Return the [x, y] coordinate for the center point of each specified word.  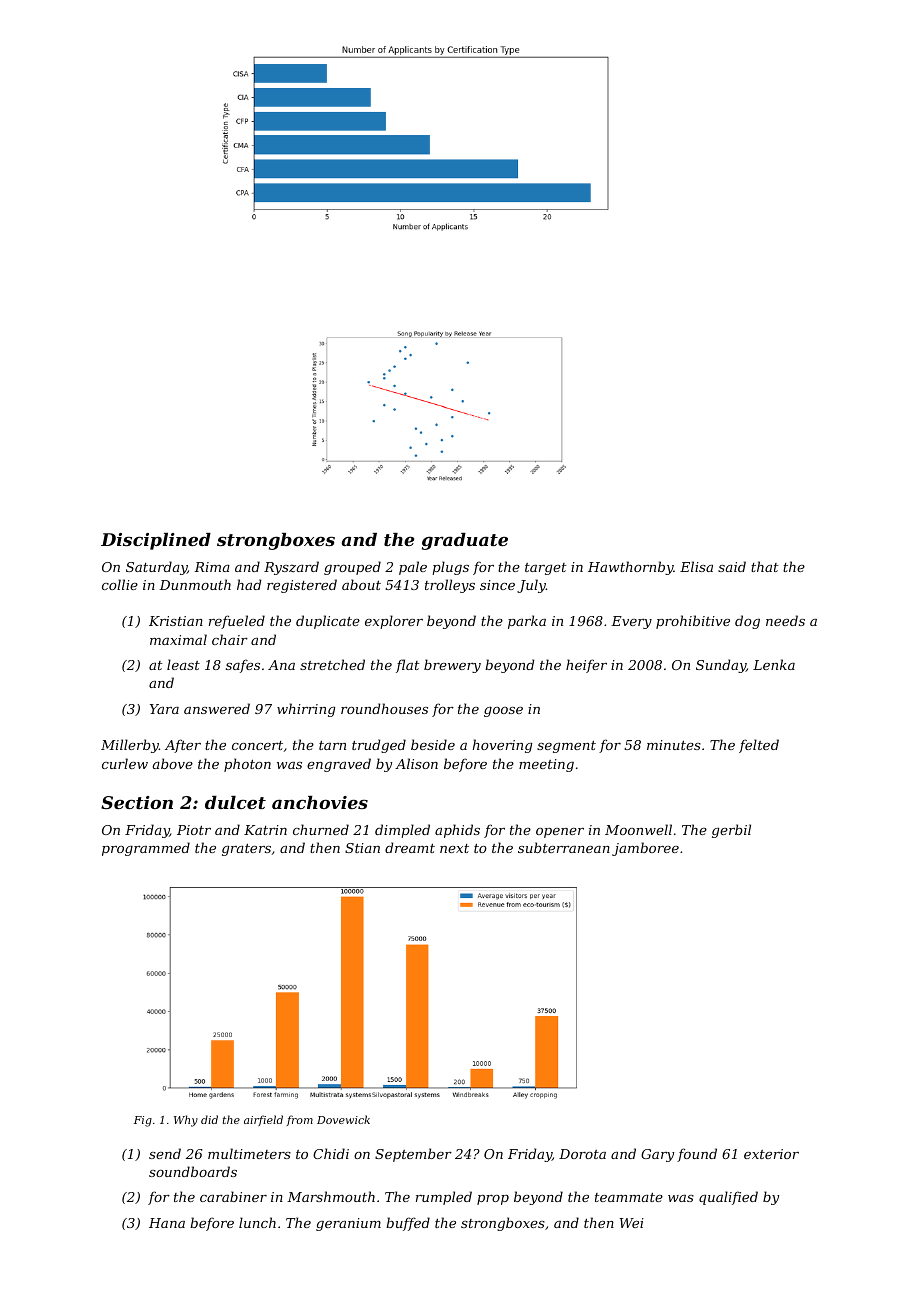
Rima [212, 567]
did [209, 1119]
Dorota [582, 1154]
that [765, 566]
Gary [657, 1155]
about [361, 584]
